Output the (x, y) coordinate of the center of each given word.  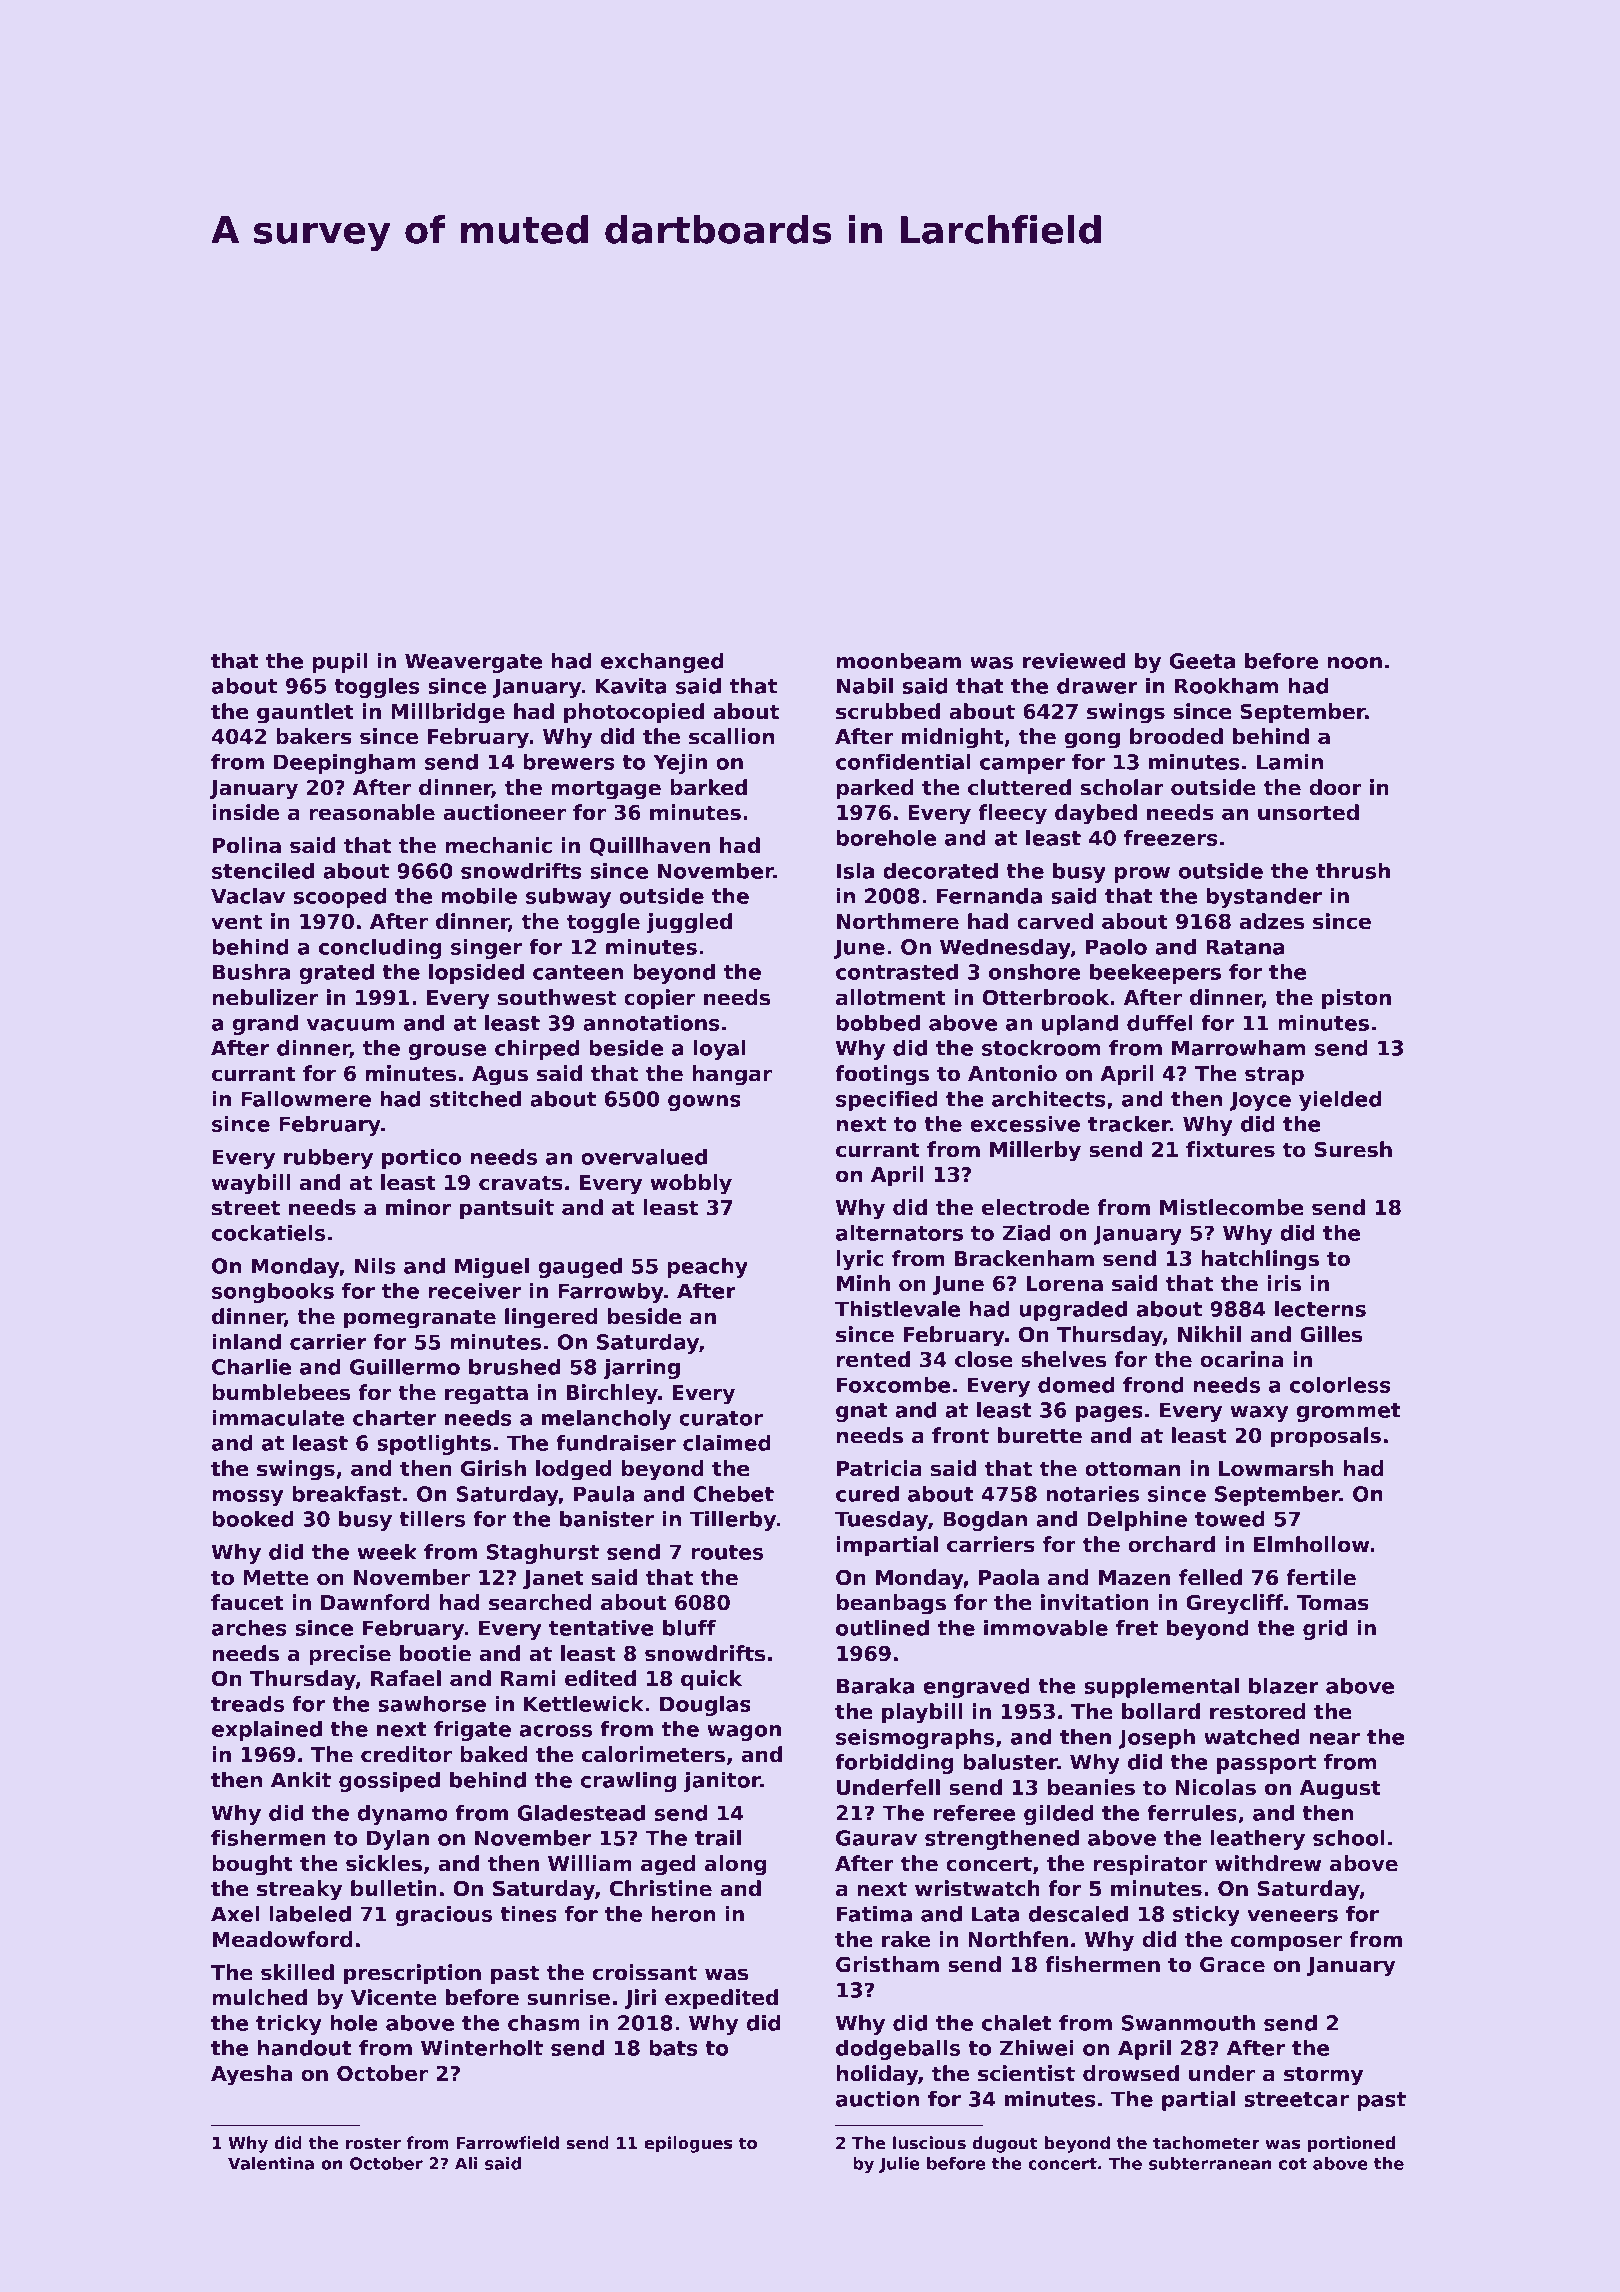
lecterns (1320, 1309)
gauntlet (305, 713)
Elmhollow (1311, 1544)
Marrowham (1239, 1048)
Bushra (251, 972)
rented (873, 1359)
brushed (514, 1367)
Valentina (271, 2163)
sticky (1206, 1916)
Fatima (874, 1914)
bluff (689, 1628)
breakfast (346, 1494)
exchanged (662, 663)
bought (252, 1865)
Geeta (1202, 661)
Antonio (1012, 1073)
